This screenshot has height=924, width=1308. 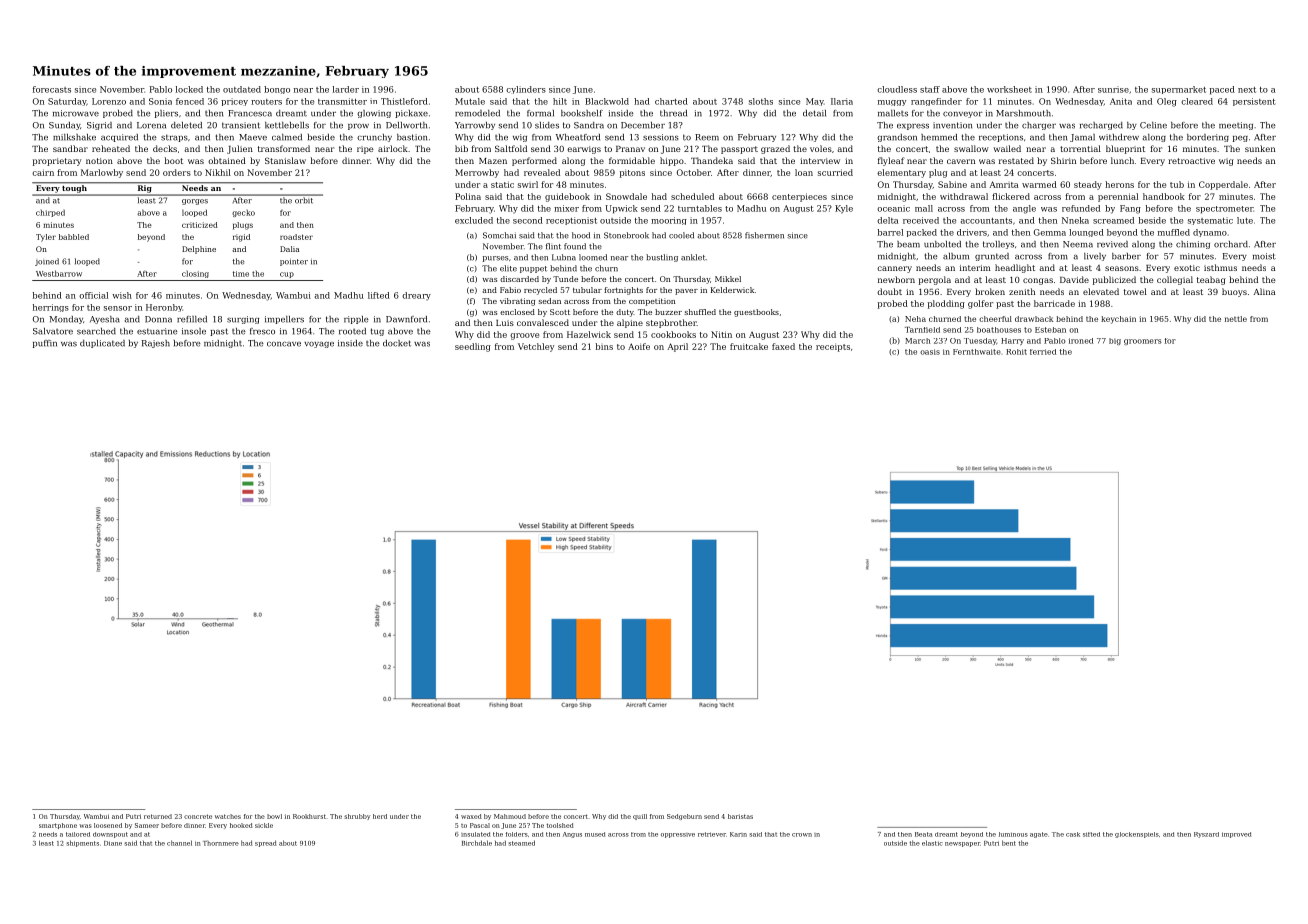 What do you see at coordinates (1206, 835) in the screenshot?
I see `Ryszard` at bounding box center [1206, 835].
